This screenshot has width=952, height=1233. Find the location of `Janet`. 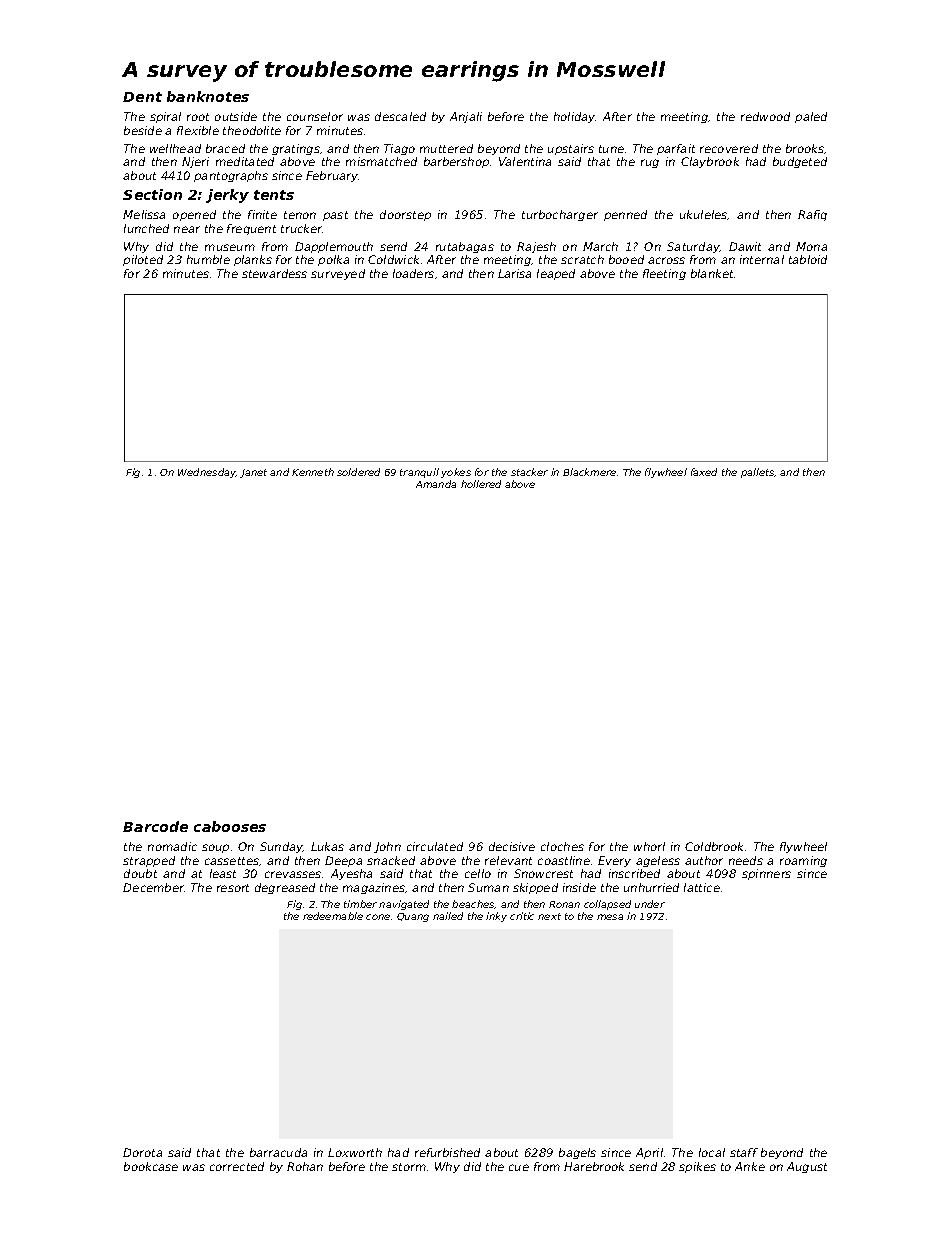

Janet is located at coordinates (253, 473).
